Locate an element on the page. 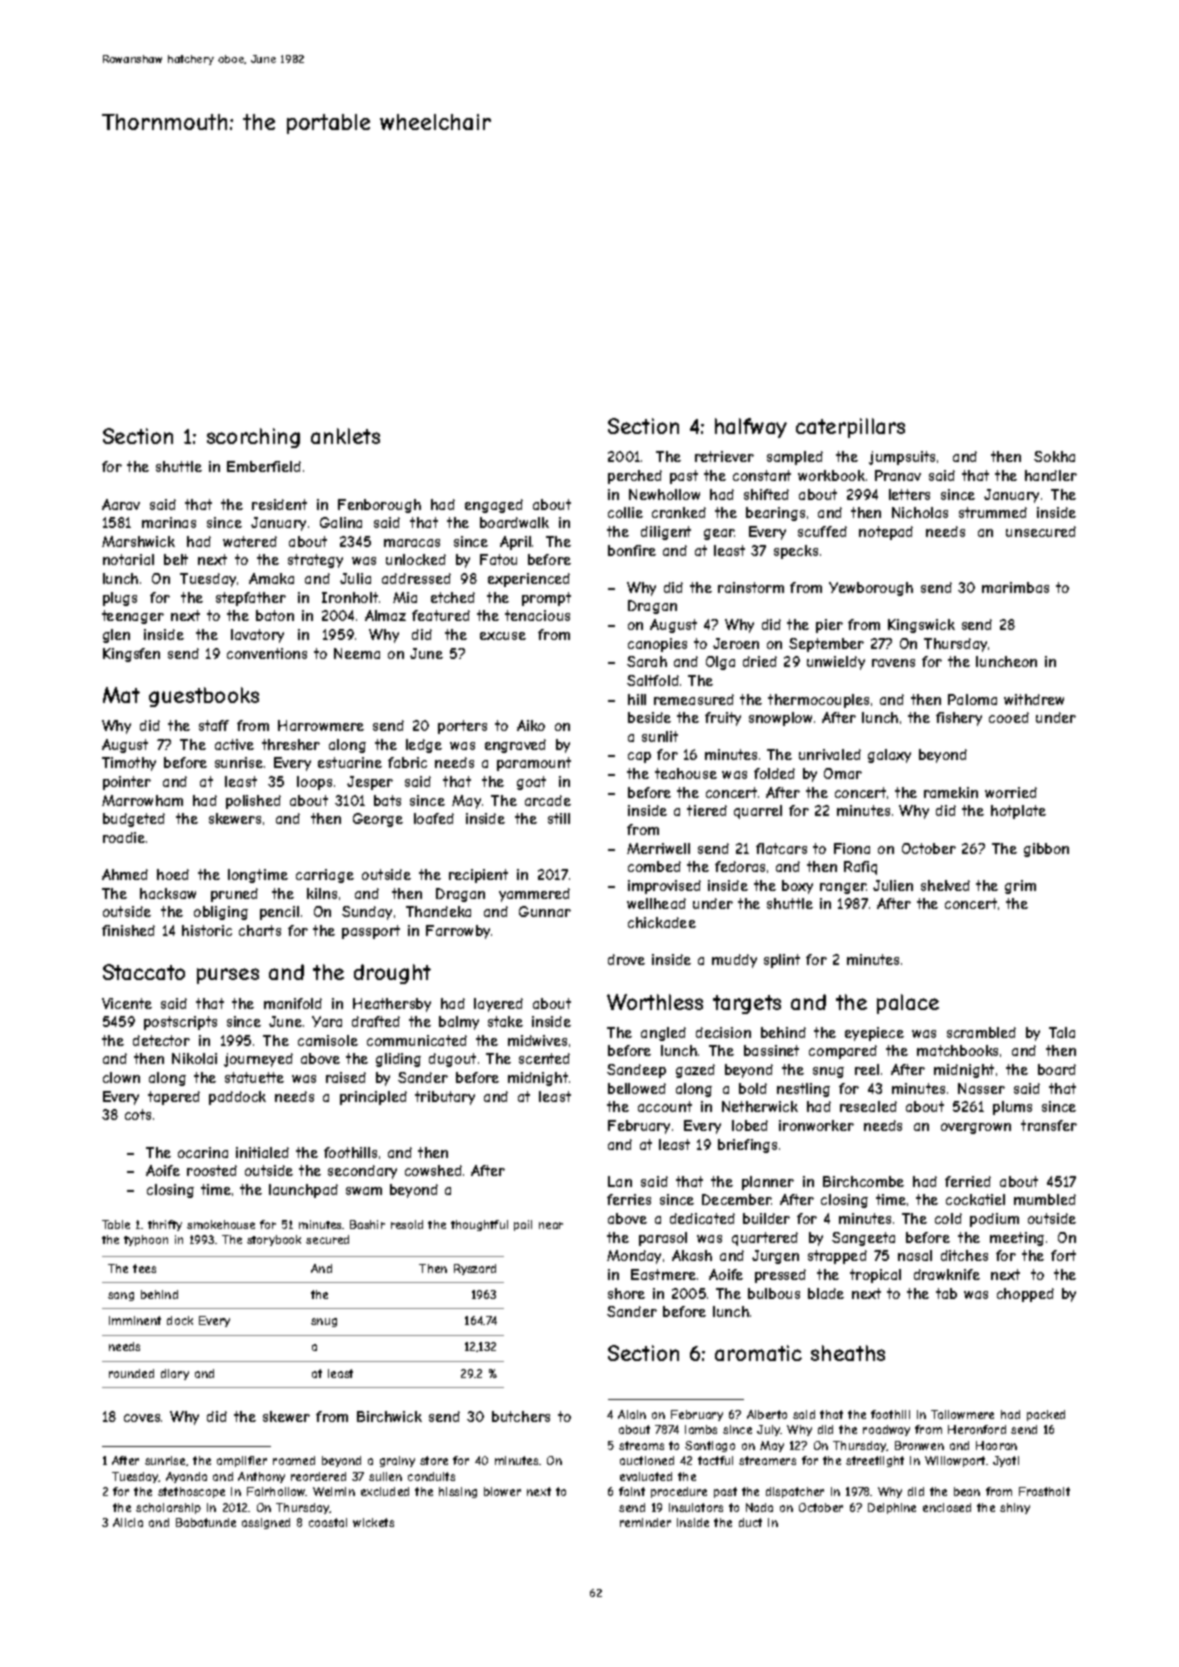 This document has height=1667, width=1179. overgrown is located at coordinates (976, 1128).
